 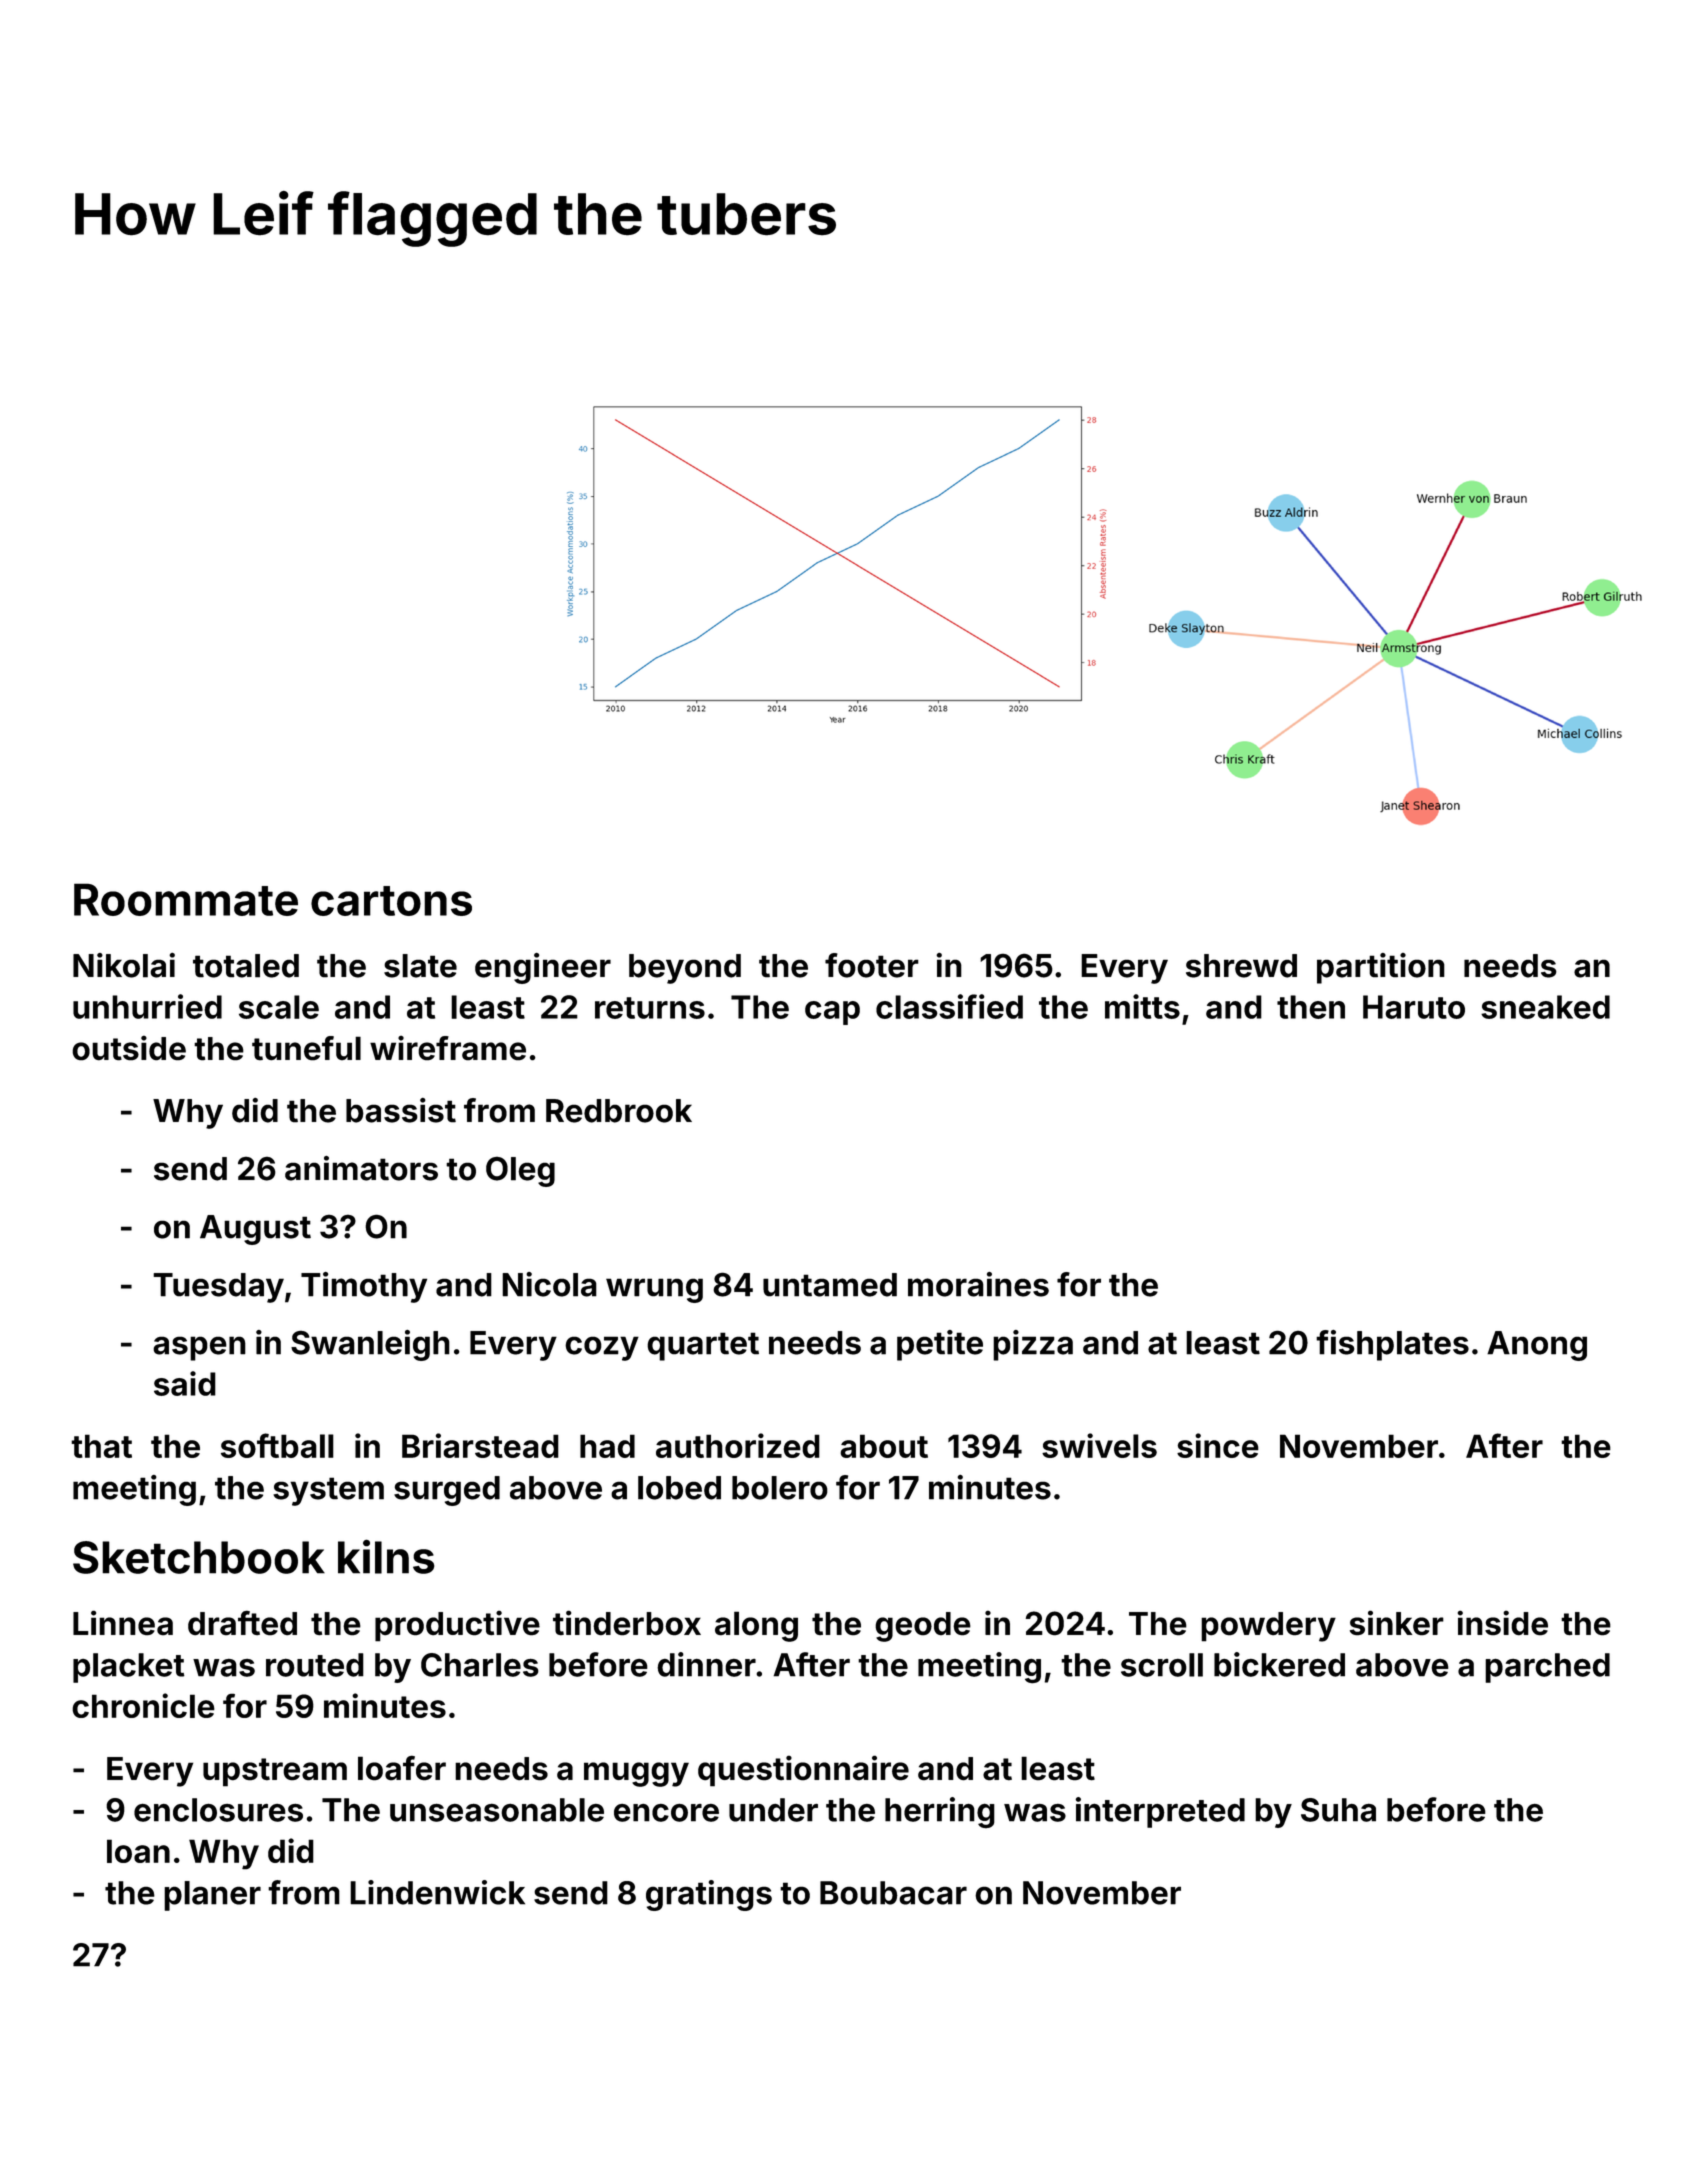 I want to click on tinderbox, so click(x=627, y=1623).
